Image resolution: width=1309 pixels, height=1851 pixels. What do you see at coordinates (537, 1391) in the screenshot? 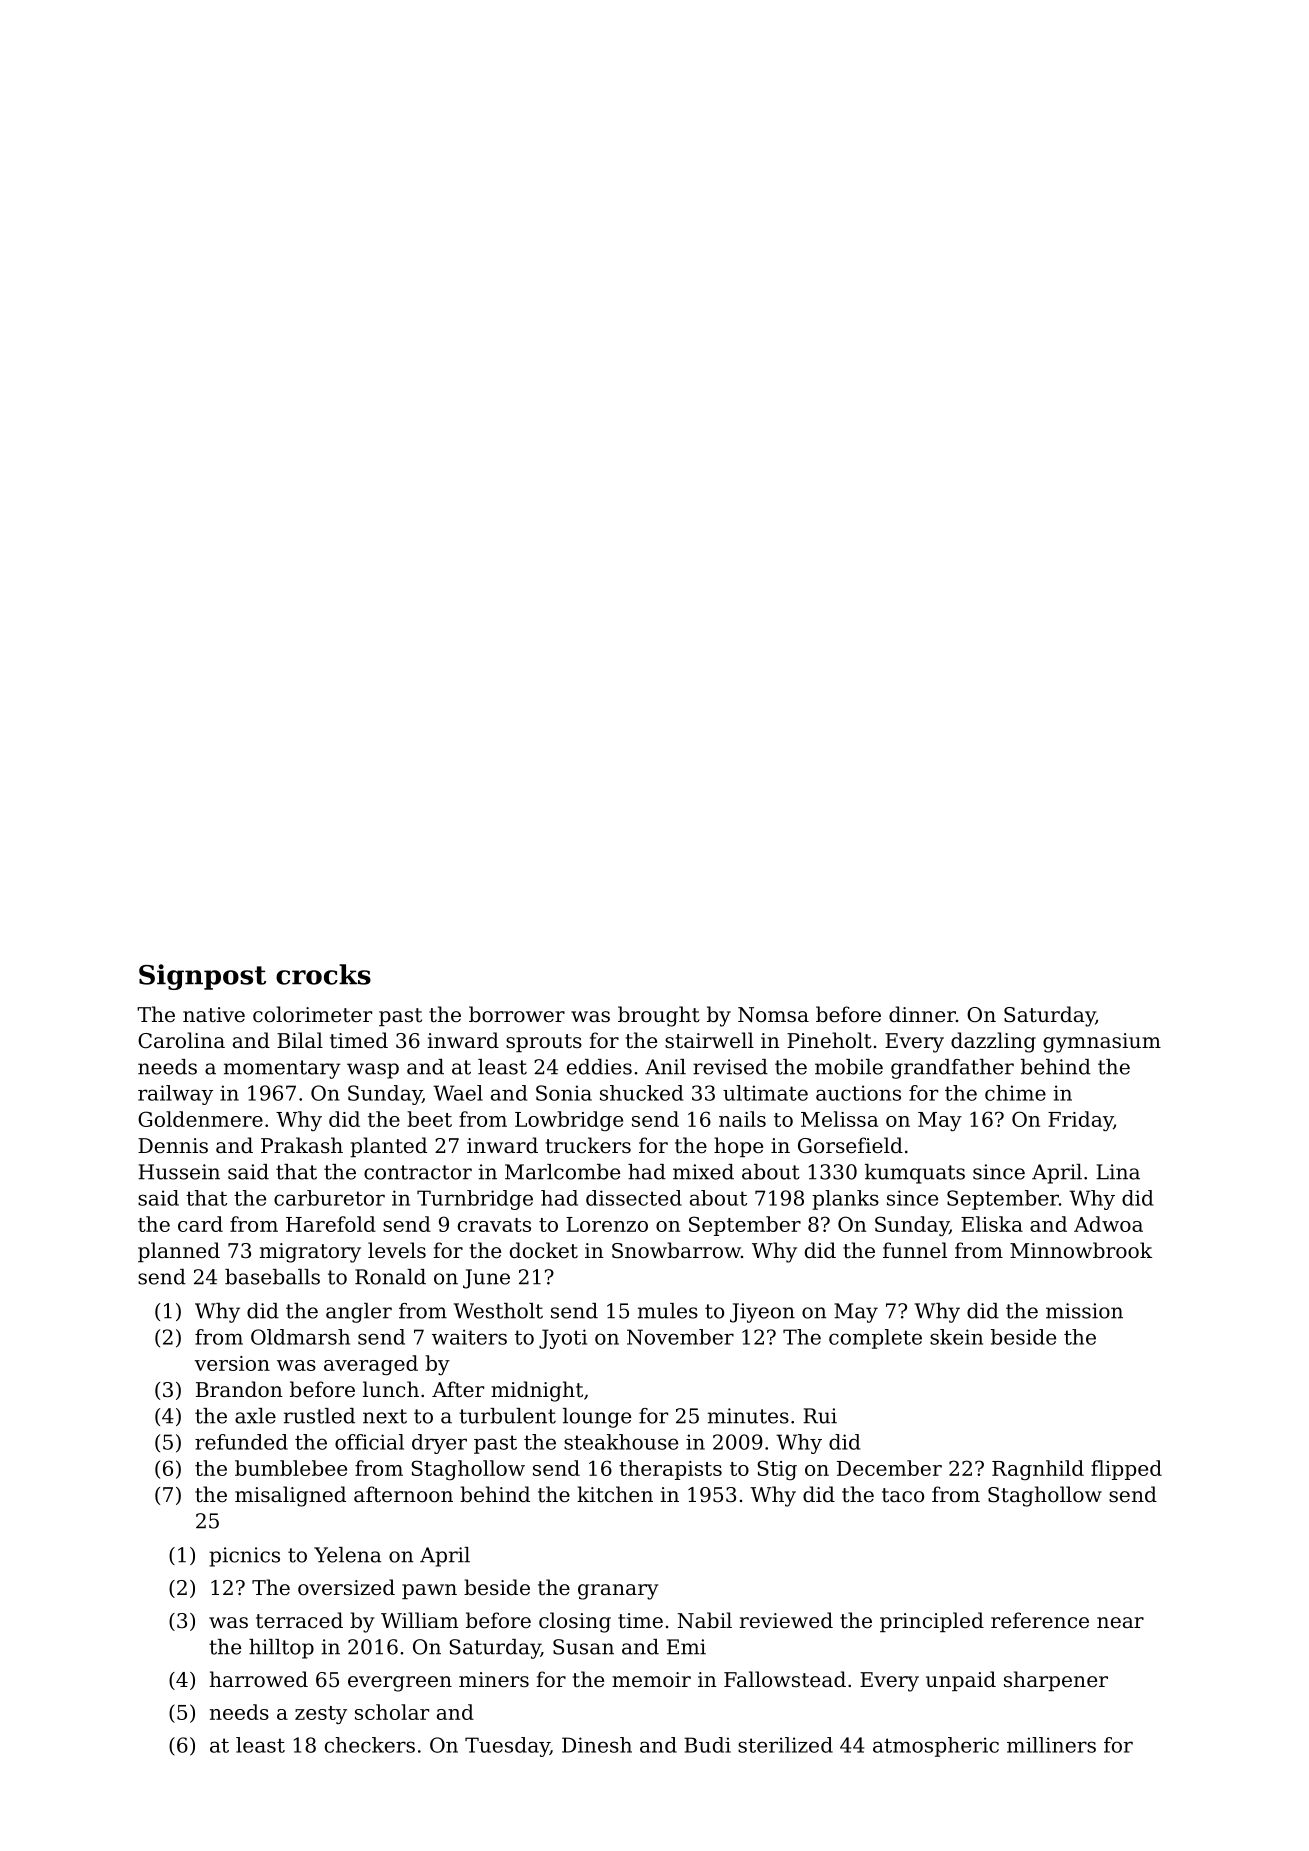
I see `midnight` at bounding box center [537, 1391].
